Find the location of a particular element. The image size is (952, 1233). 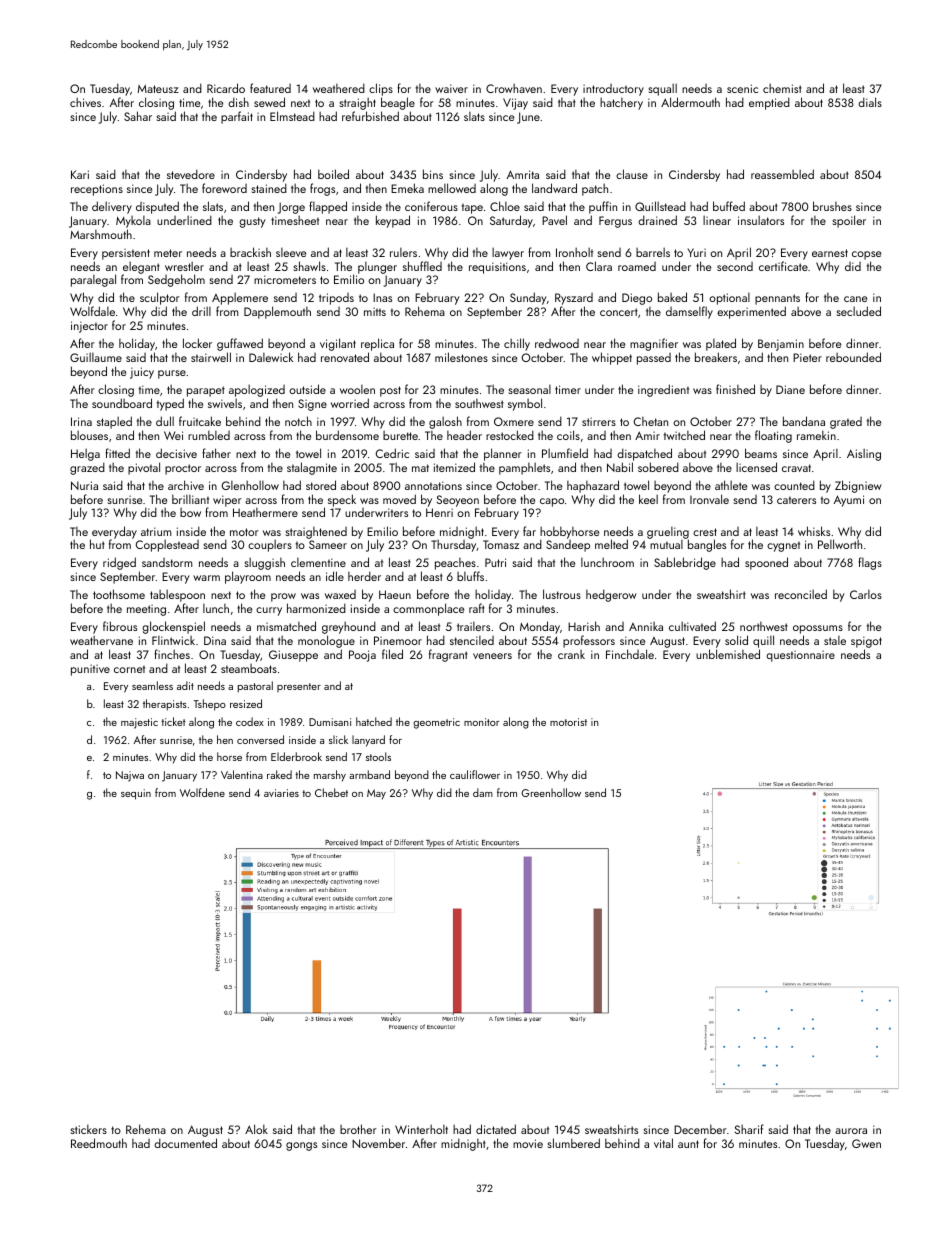

Finchdale is located at coordinates (630, 654).
